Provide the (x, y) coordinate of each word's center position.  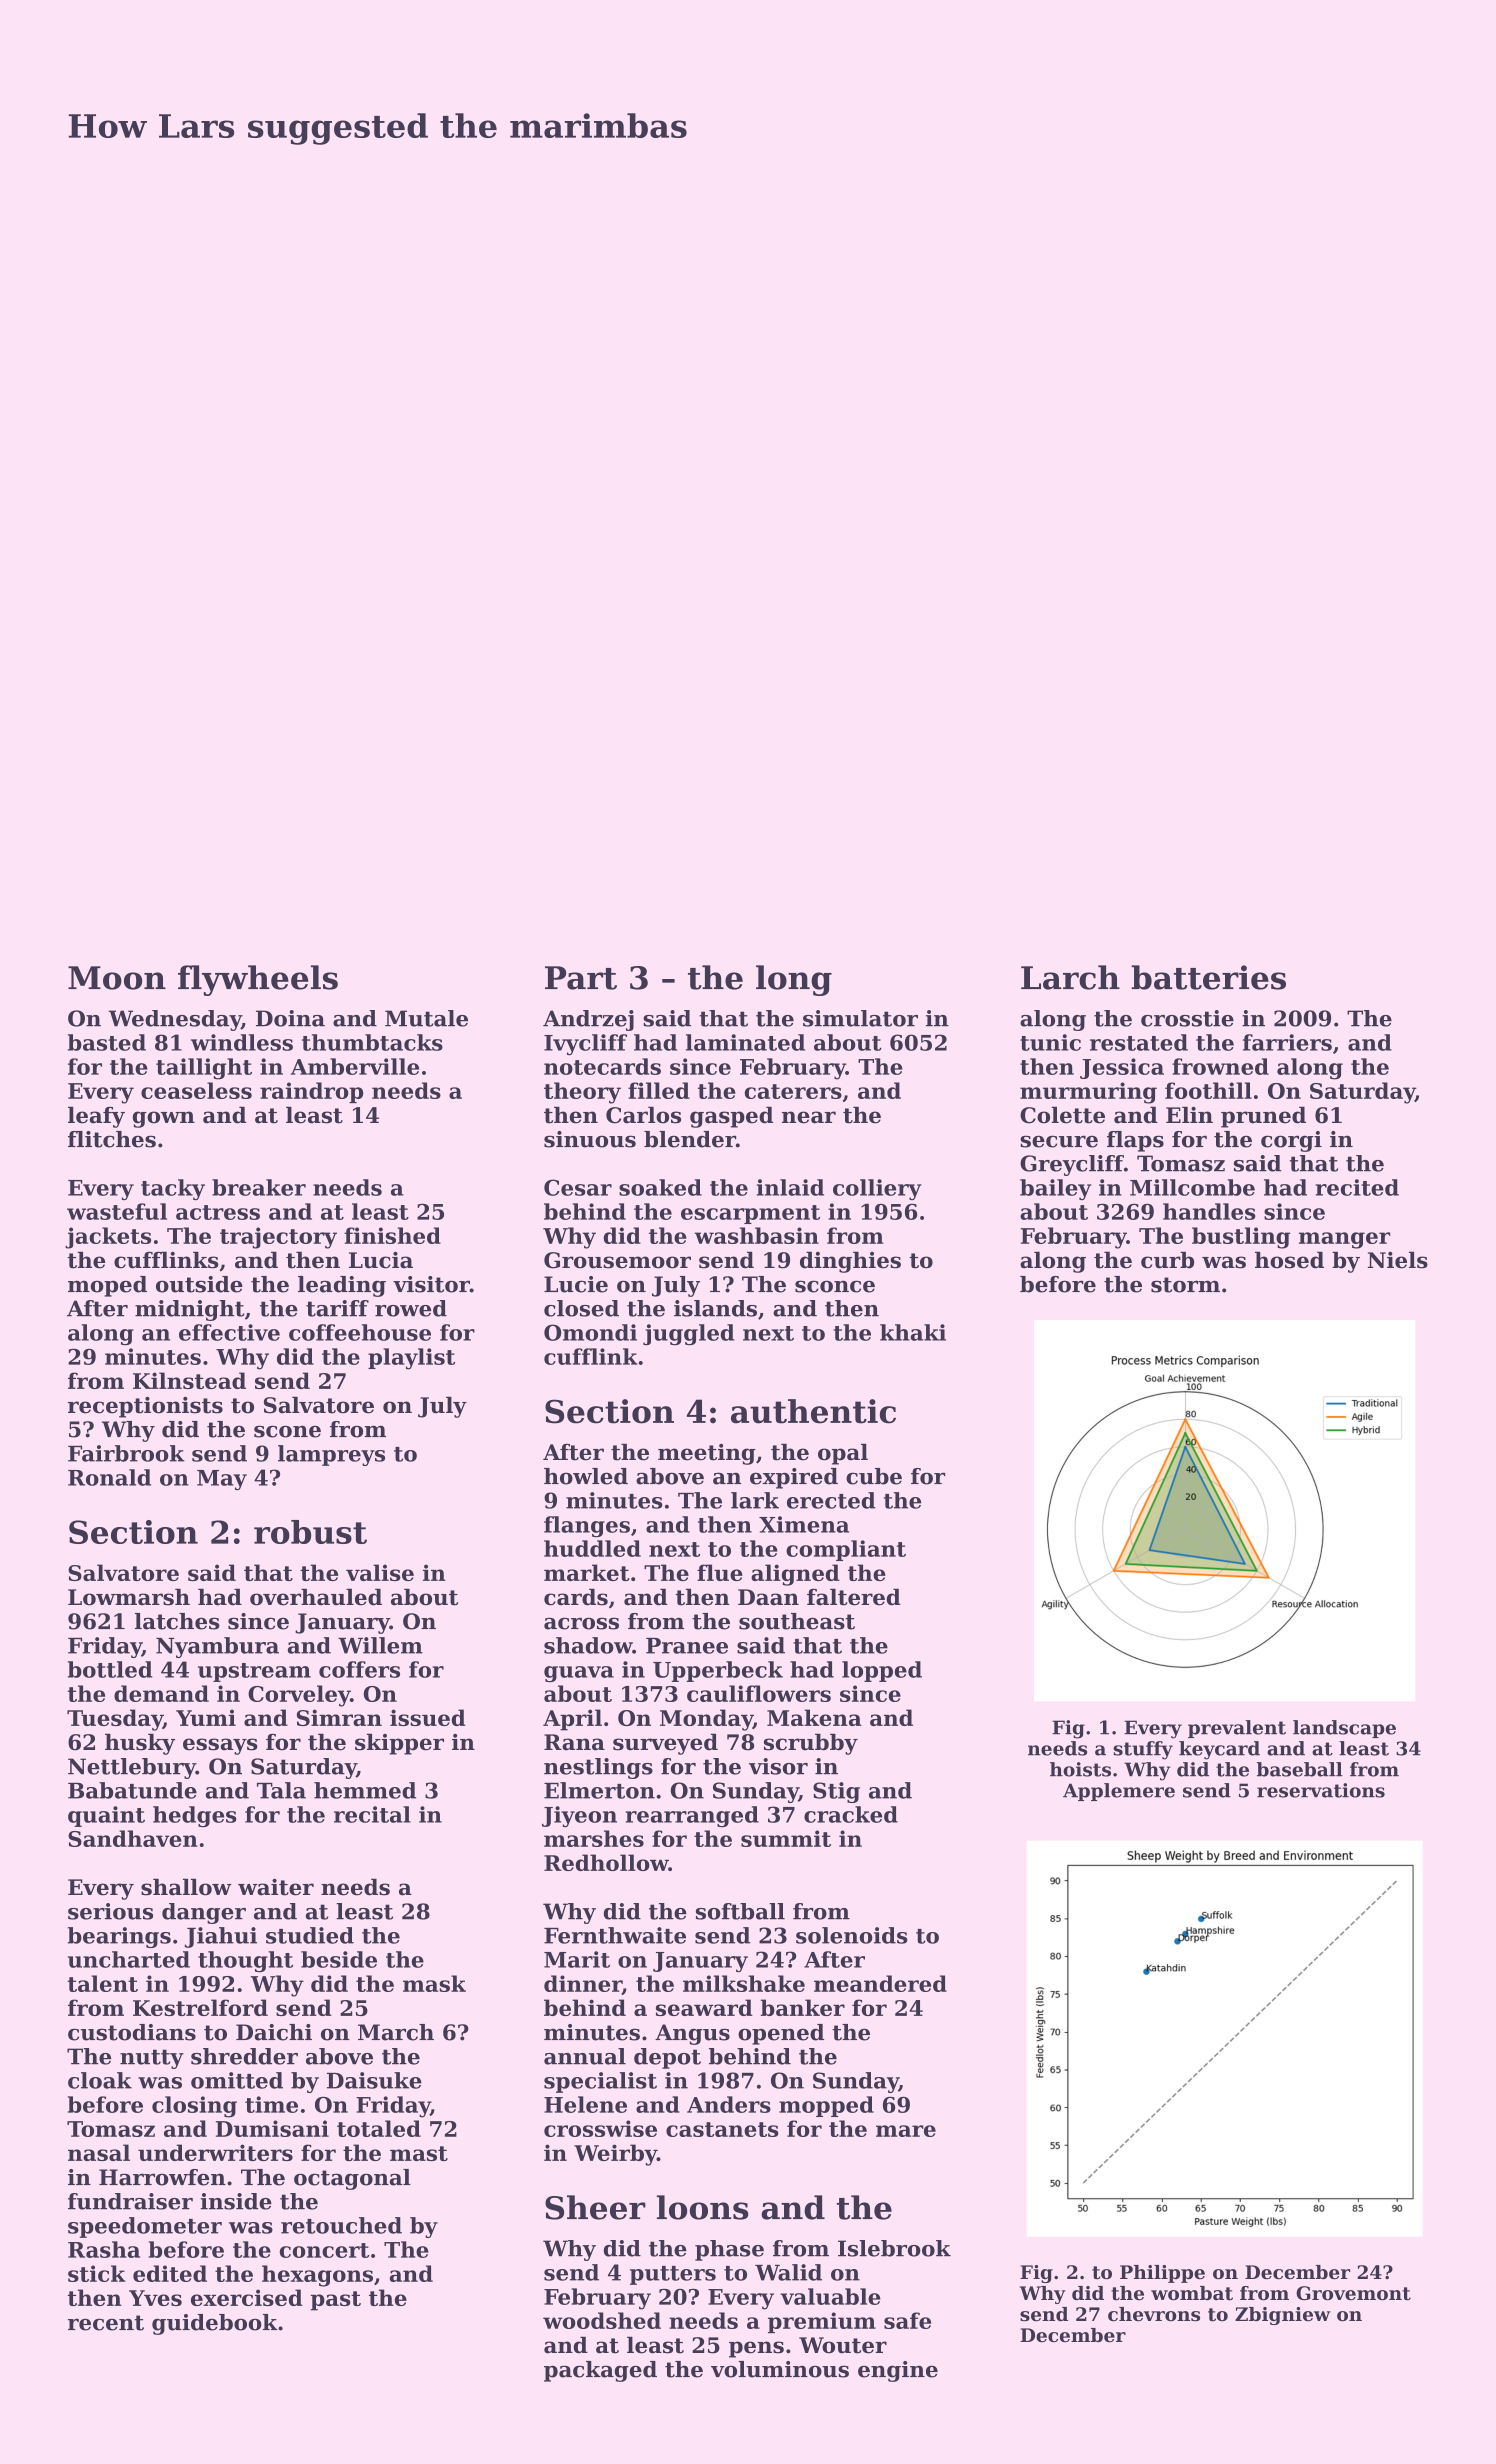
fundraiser (130, 2201)
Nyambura (217, 1647)
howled (586, 1476)
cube (874, 1476)
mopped (826, 2106)
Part (581, 978)
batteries (1208, 977)
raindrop (311, 1092)
